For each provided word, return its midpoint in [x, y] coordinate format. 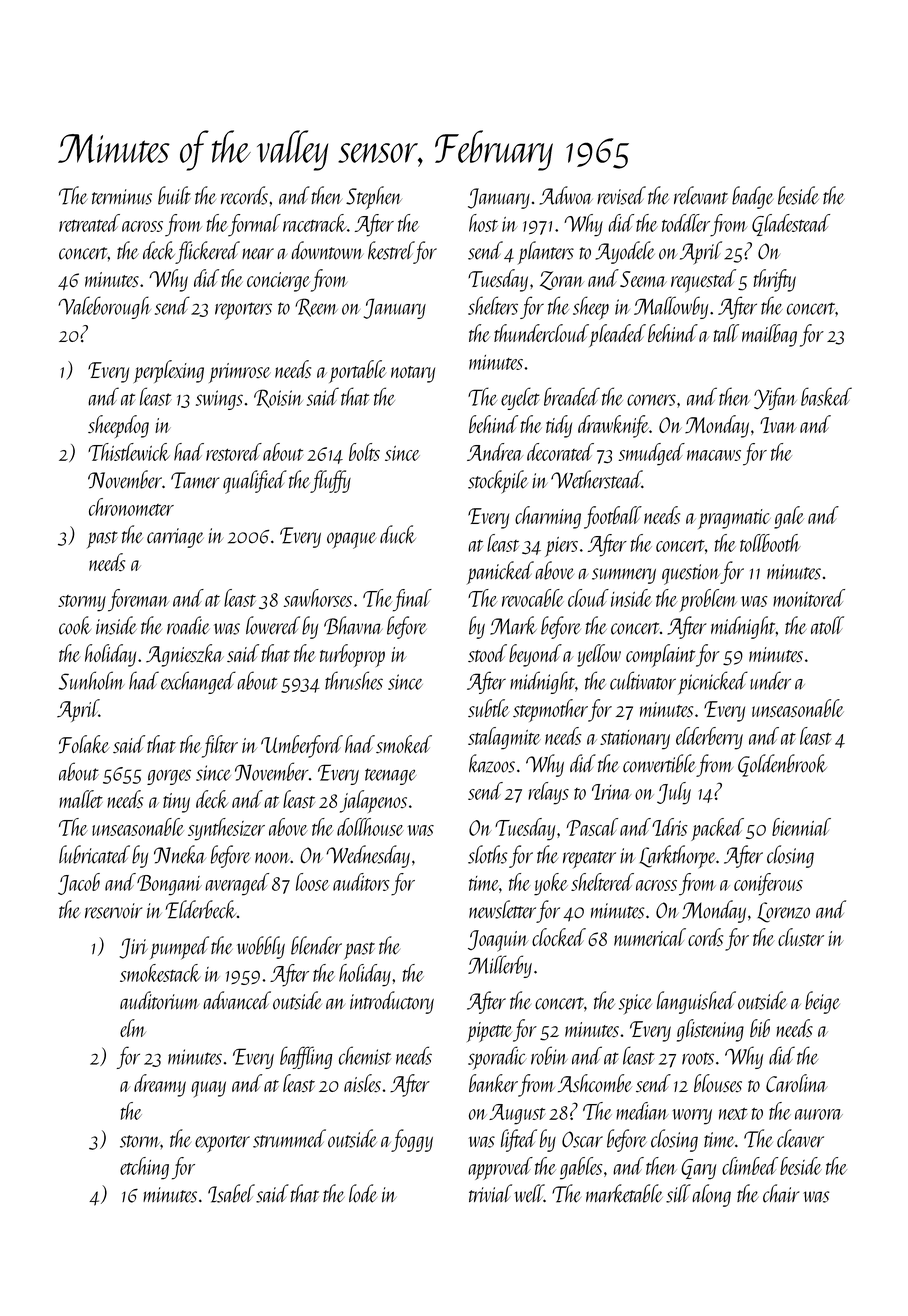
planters [546, 252]
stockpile [498, 482]
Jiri [133, 948]
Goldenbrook [782, 765]
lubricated [94, 854]
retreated [89, 223]
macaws [714, 455]
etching [144, 1168]
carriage [175, 538]
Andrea [495, 452]
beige [822, 1002]
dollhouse [370, 827]
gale [789, 517]
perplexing [169, 371]
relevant [701, 195]
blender [316, 945]
